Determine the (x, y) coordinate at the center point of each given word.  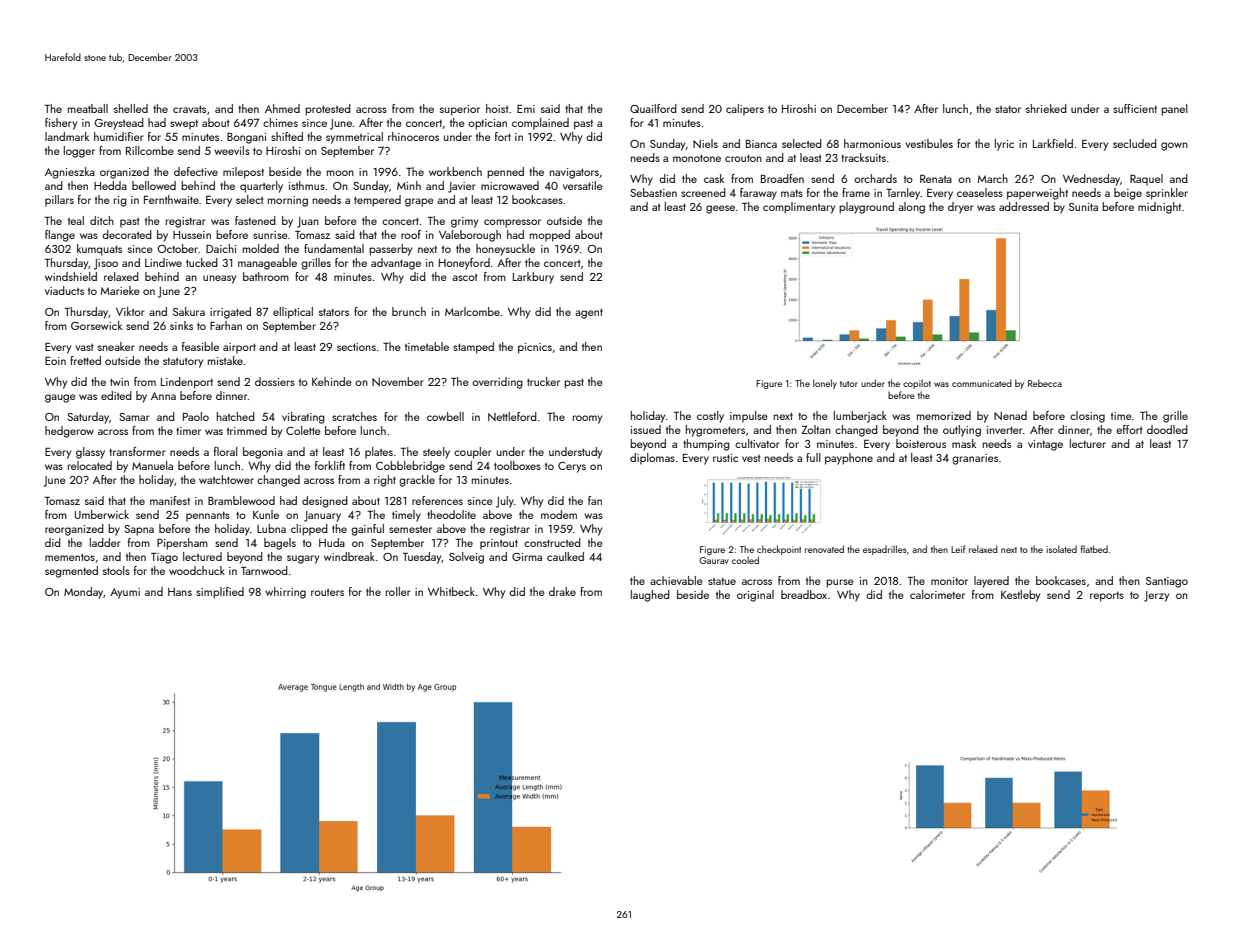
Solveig (466, 558)
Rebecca (1045, 383)
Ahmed (282, 108)
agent (589, 313)
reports (1107, 597)
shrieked (1046, 108)
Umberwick (102, 514)
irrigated (230, 313)
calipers (745, 110)
